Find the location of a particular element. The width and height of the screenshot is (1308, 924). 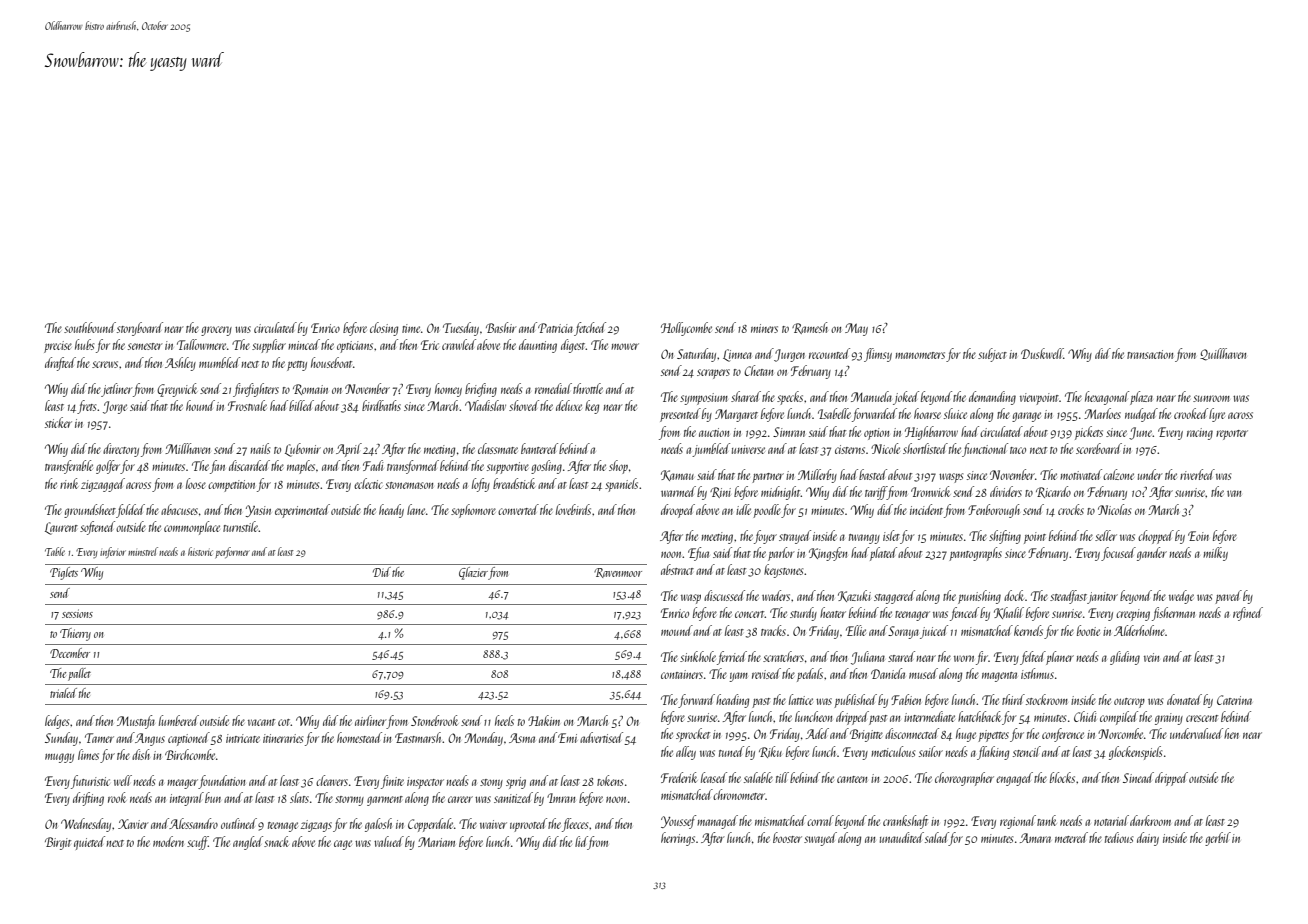

riverbed is located at coordinates (1197, 474).
